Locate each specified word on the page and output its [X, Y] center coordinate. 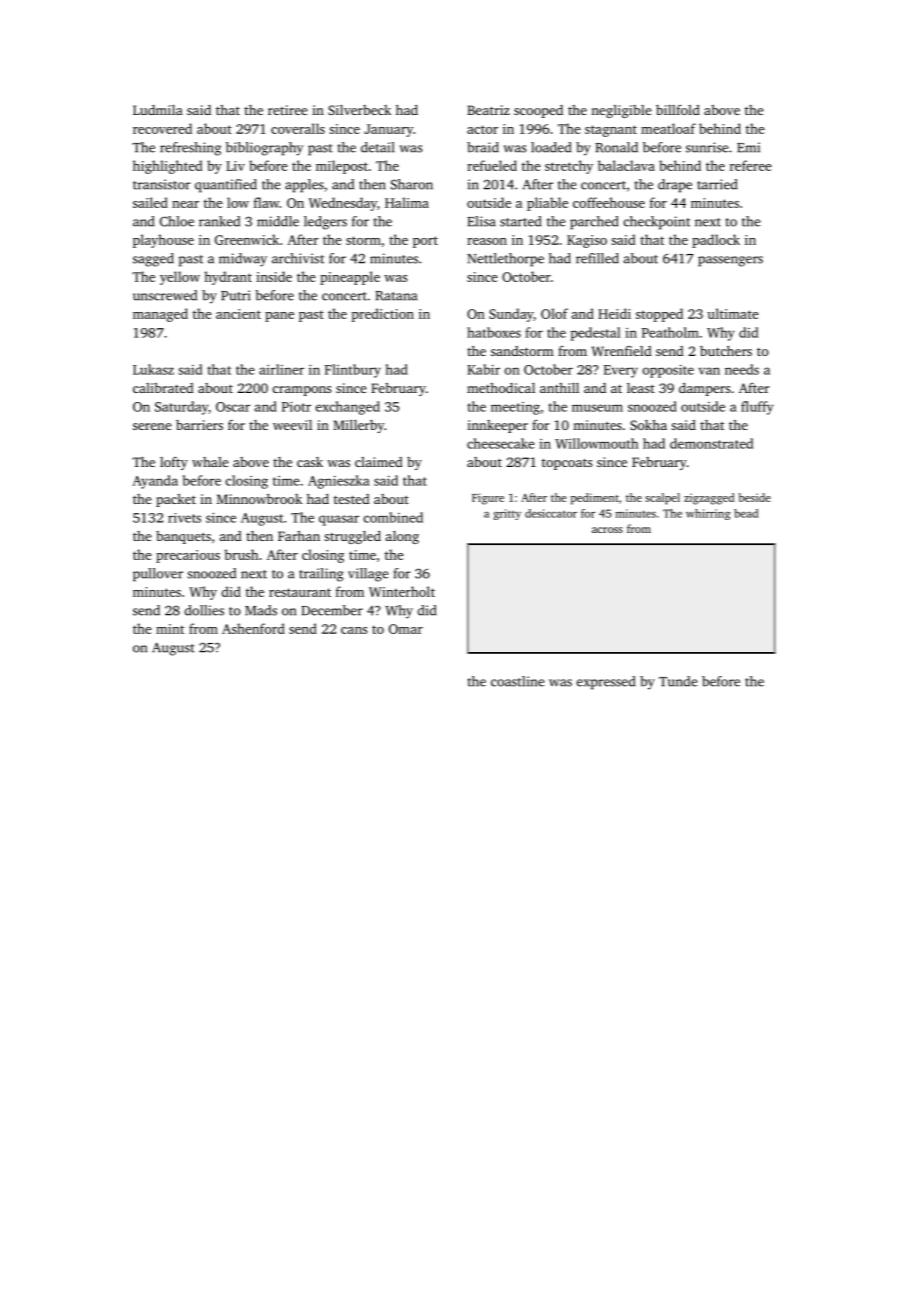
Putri [235, 295]
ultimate [733, 313]
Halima [407, 202]
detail [377, 147]
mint [170, 629]
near [185, 204]
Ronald [616, 147]
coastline [517, 681]
